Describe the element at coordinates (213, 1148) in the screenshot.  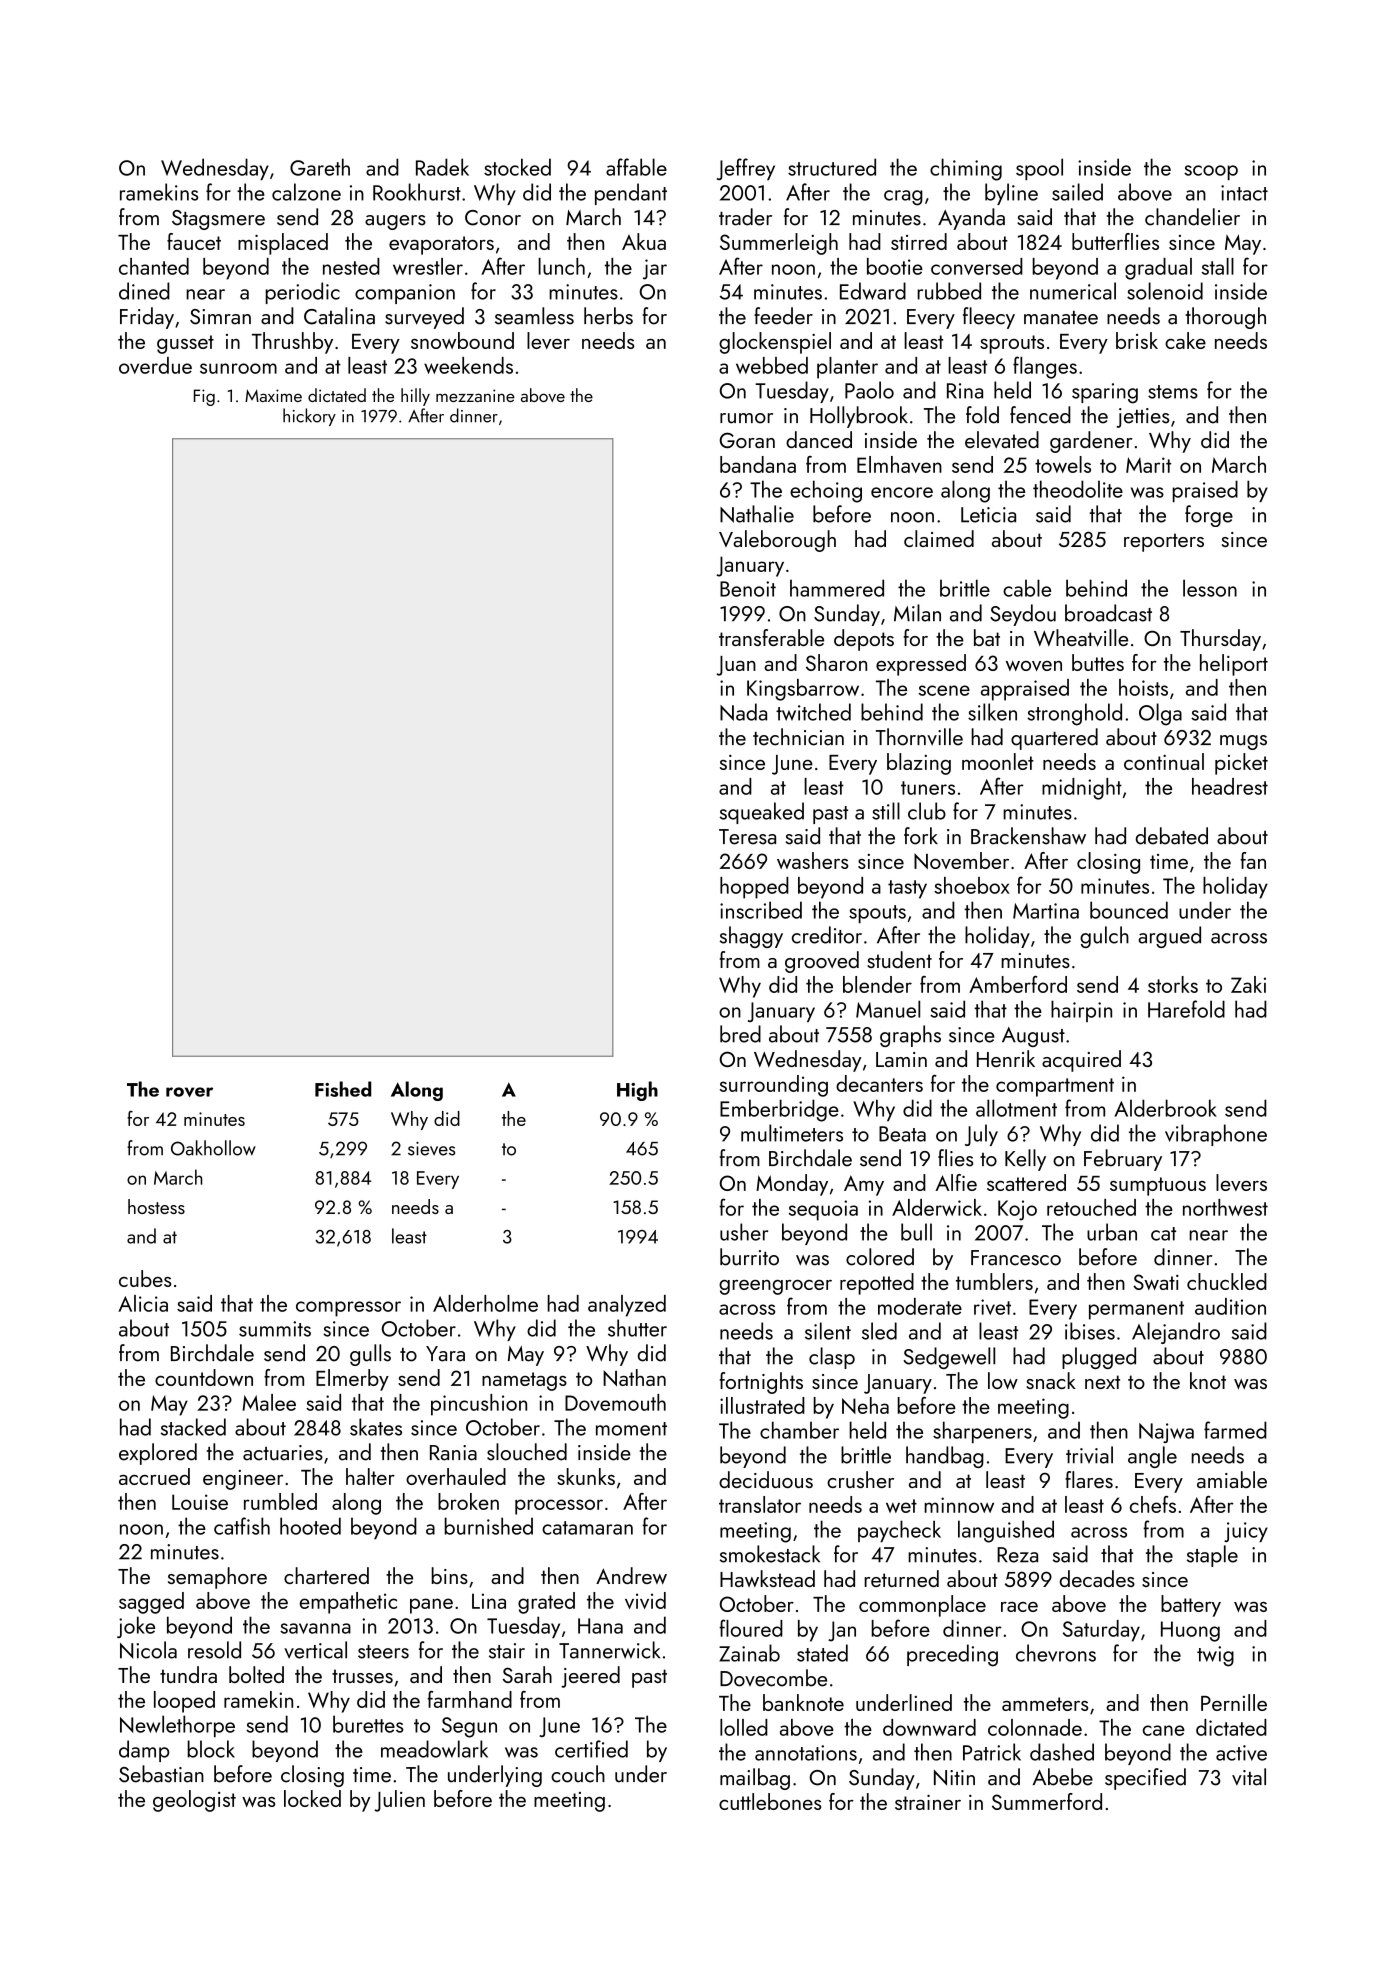
I see `Oakhollow` at that location.
